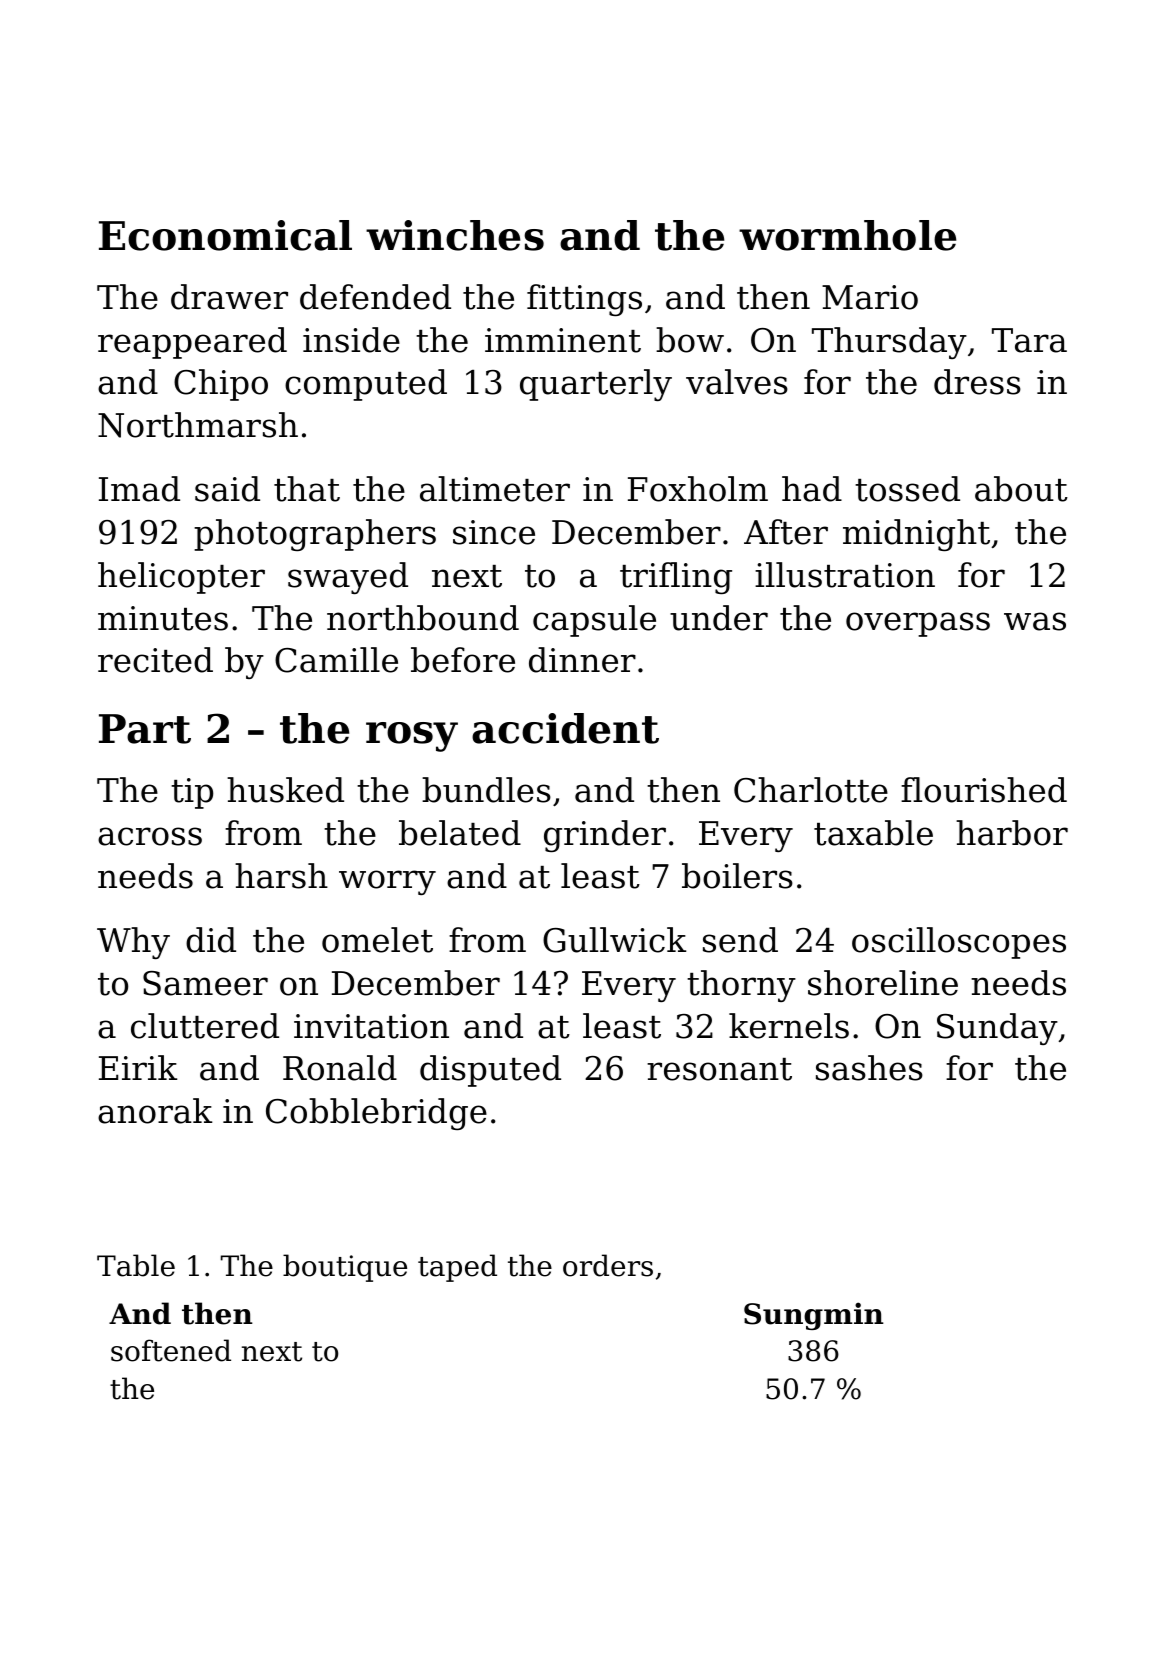 This document has height=1654, width=1165. Describe the element at coordinates (740, 940) in the document. I see `send` at that location.
